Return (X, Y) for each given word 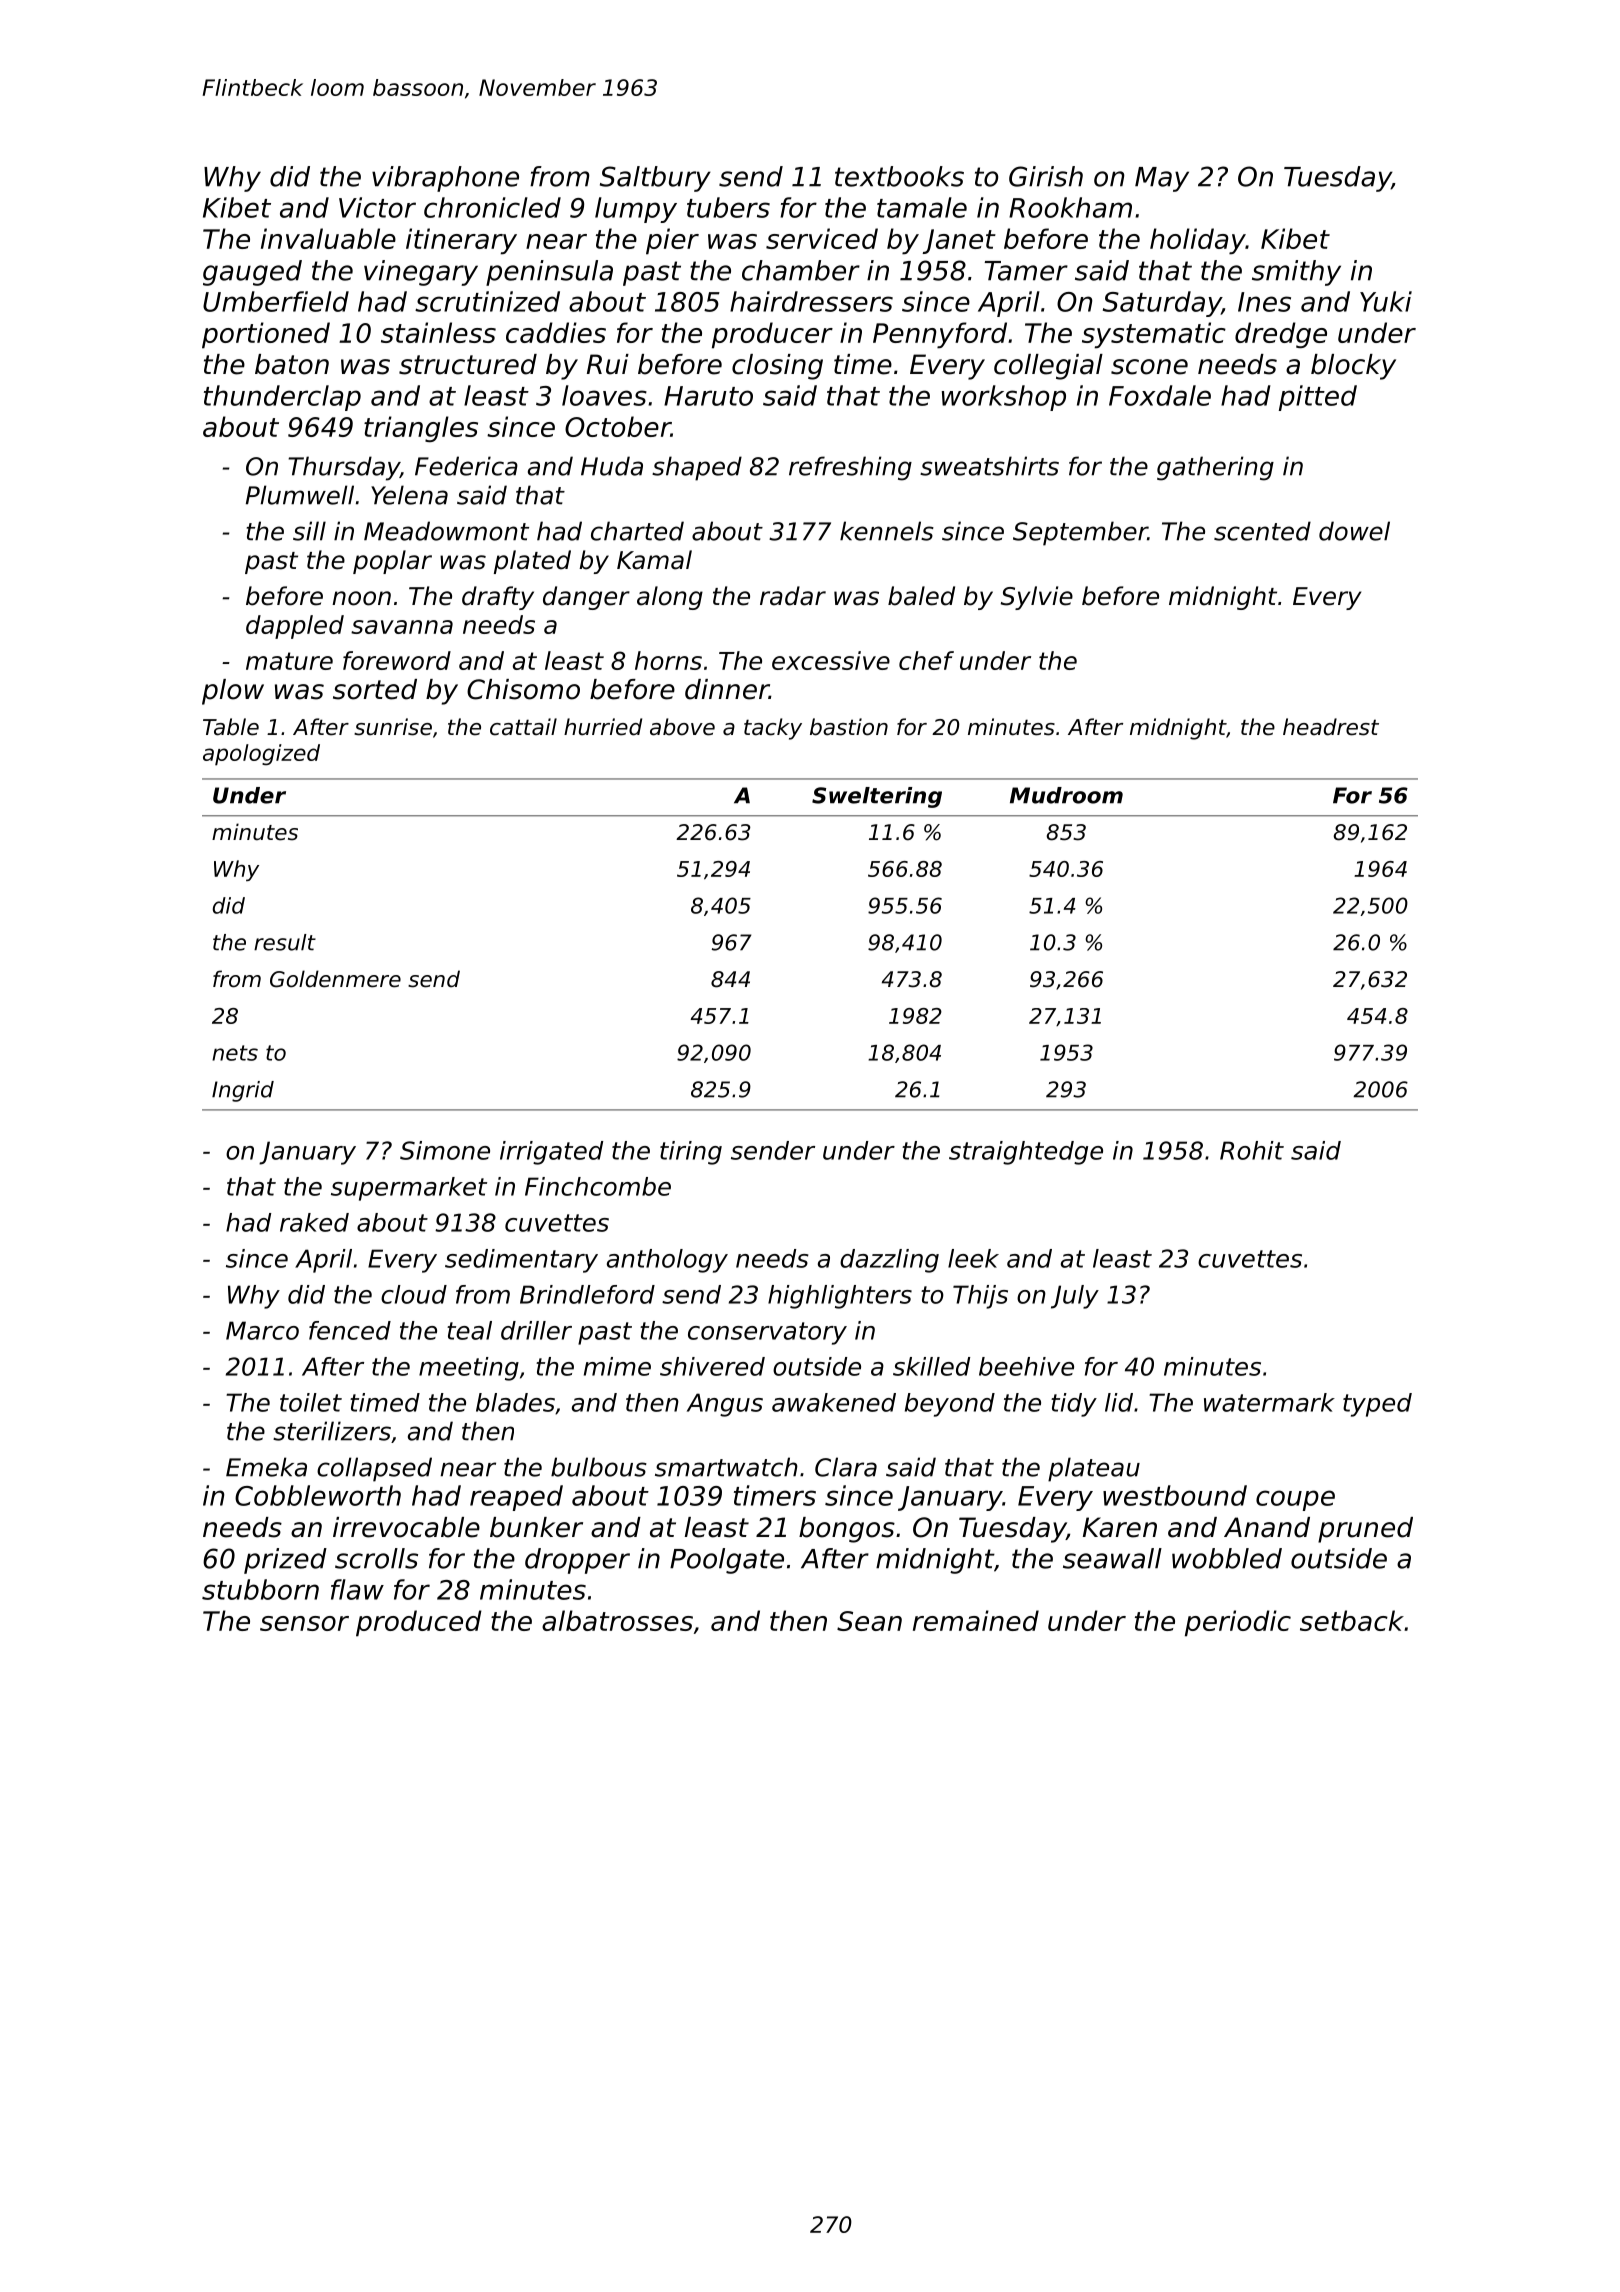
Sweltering (877, 797)
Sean (869, 1621)
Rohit (1252, 1150)
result (285, 942)
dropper (577, 1561)
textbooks (899, 176)
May (1162, 179)
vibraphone (445, 179)
